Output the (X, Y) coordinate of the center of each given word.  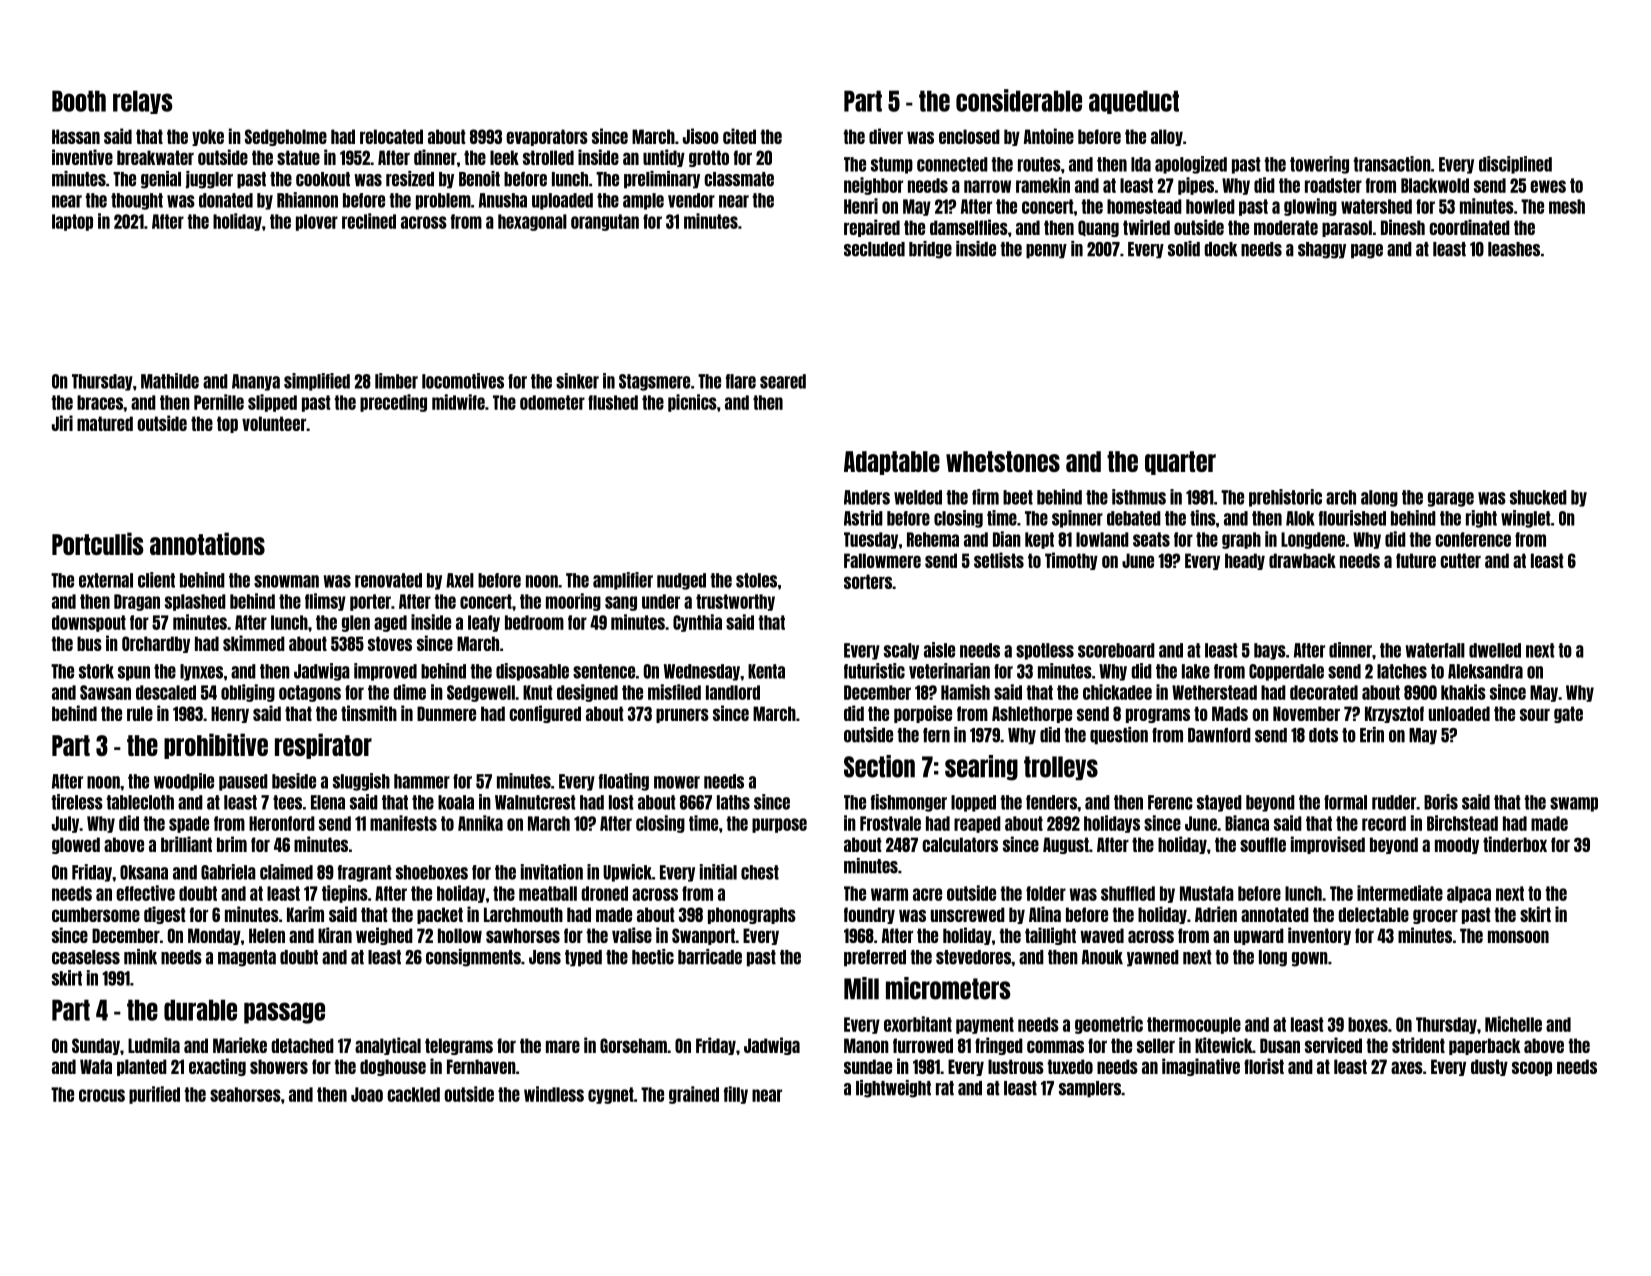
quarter (1180, 463)
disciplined (1515, 165)
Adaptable (892, 463)
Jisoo (701, 136)
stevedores (973, 957)
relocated (391, 136)
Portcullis (97, 543)
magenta (247, 958)
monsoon (1518, 936)
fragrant (365, 873)
